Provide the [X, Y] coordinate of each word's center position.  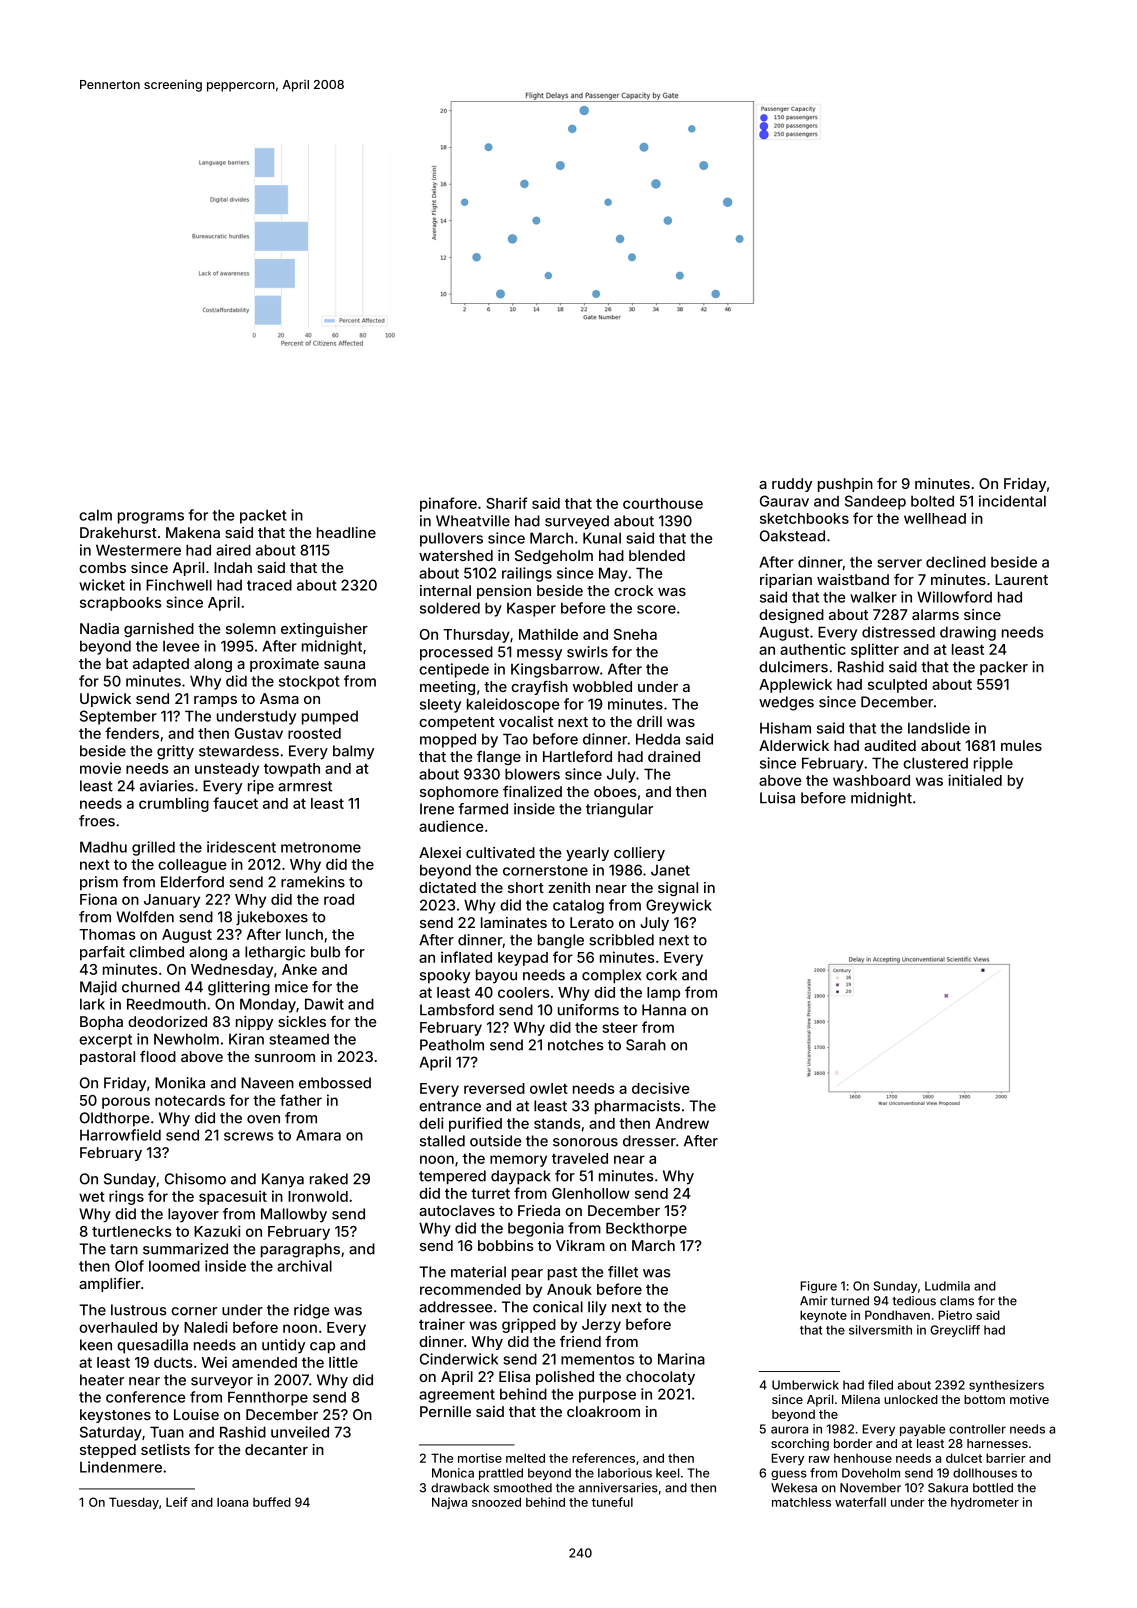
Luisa [777, 798]
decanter [276, 1449]
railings [527, 574]
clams [957, 1301]
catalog [578, 906]
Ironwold [318, 1196]
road [339, 899]
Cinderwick [459, 1359]
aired [233, 550]
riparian [786, 581]
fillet [623, 1272]
